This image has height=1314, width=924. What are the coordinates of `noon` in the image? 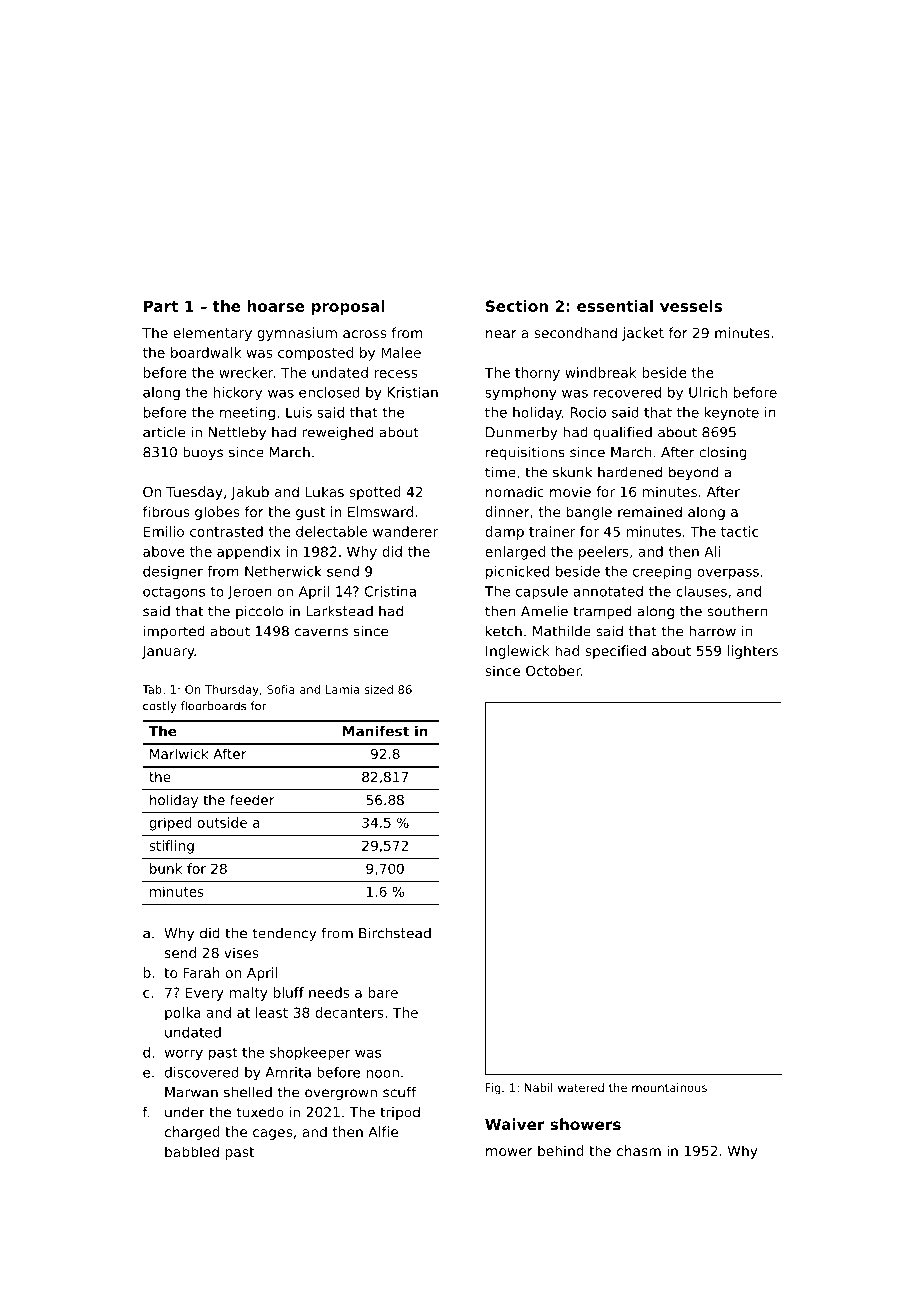 It's located at (383, 1073).
